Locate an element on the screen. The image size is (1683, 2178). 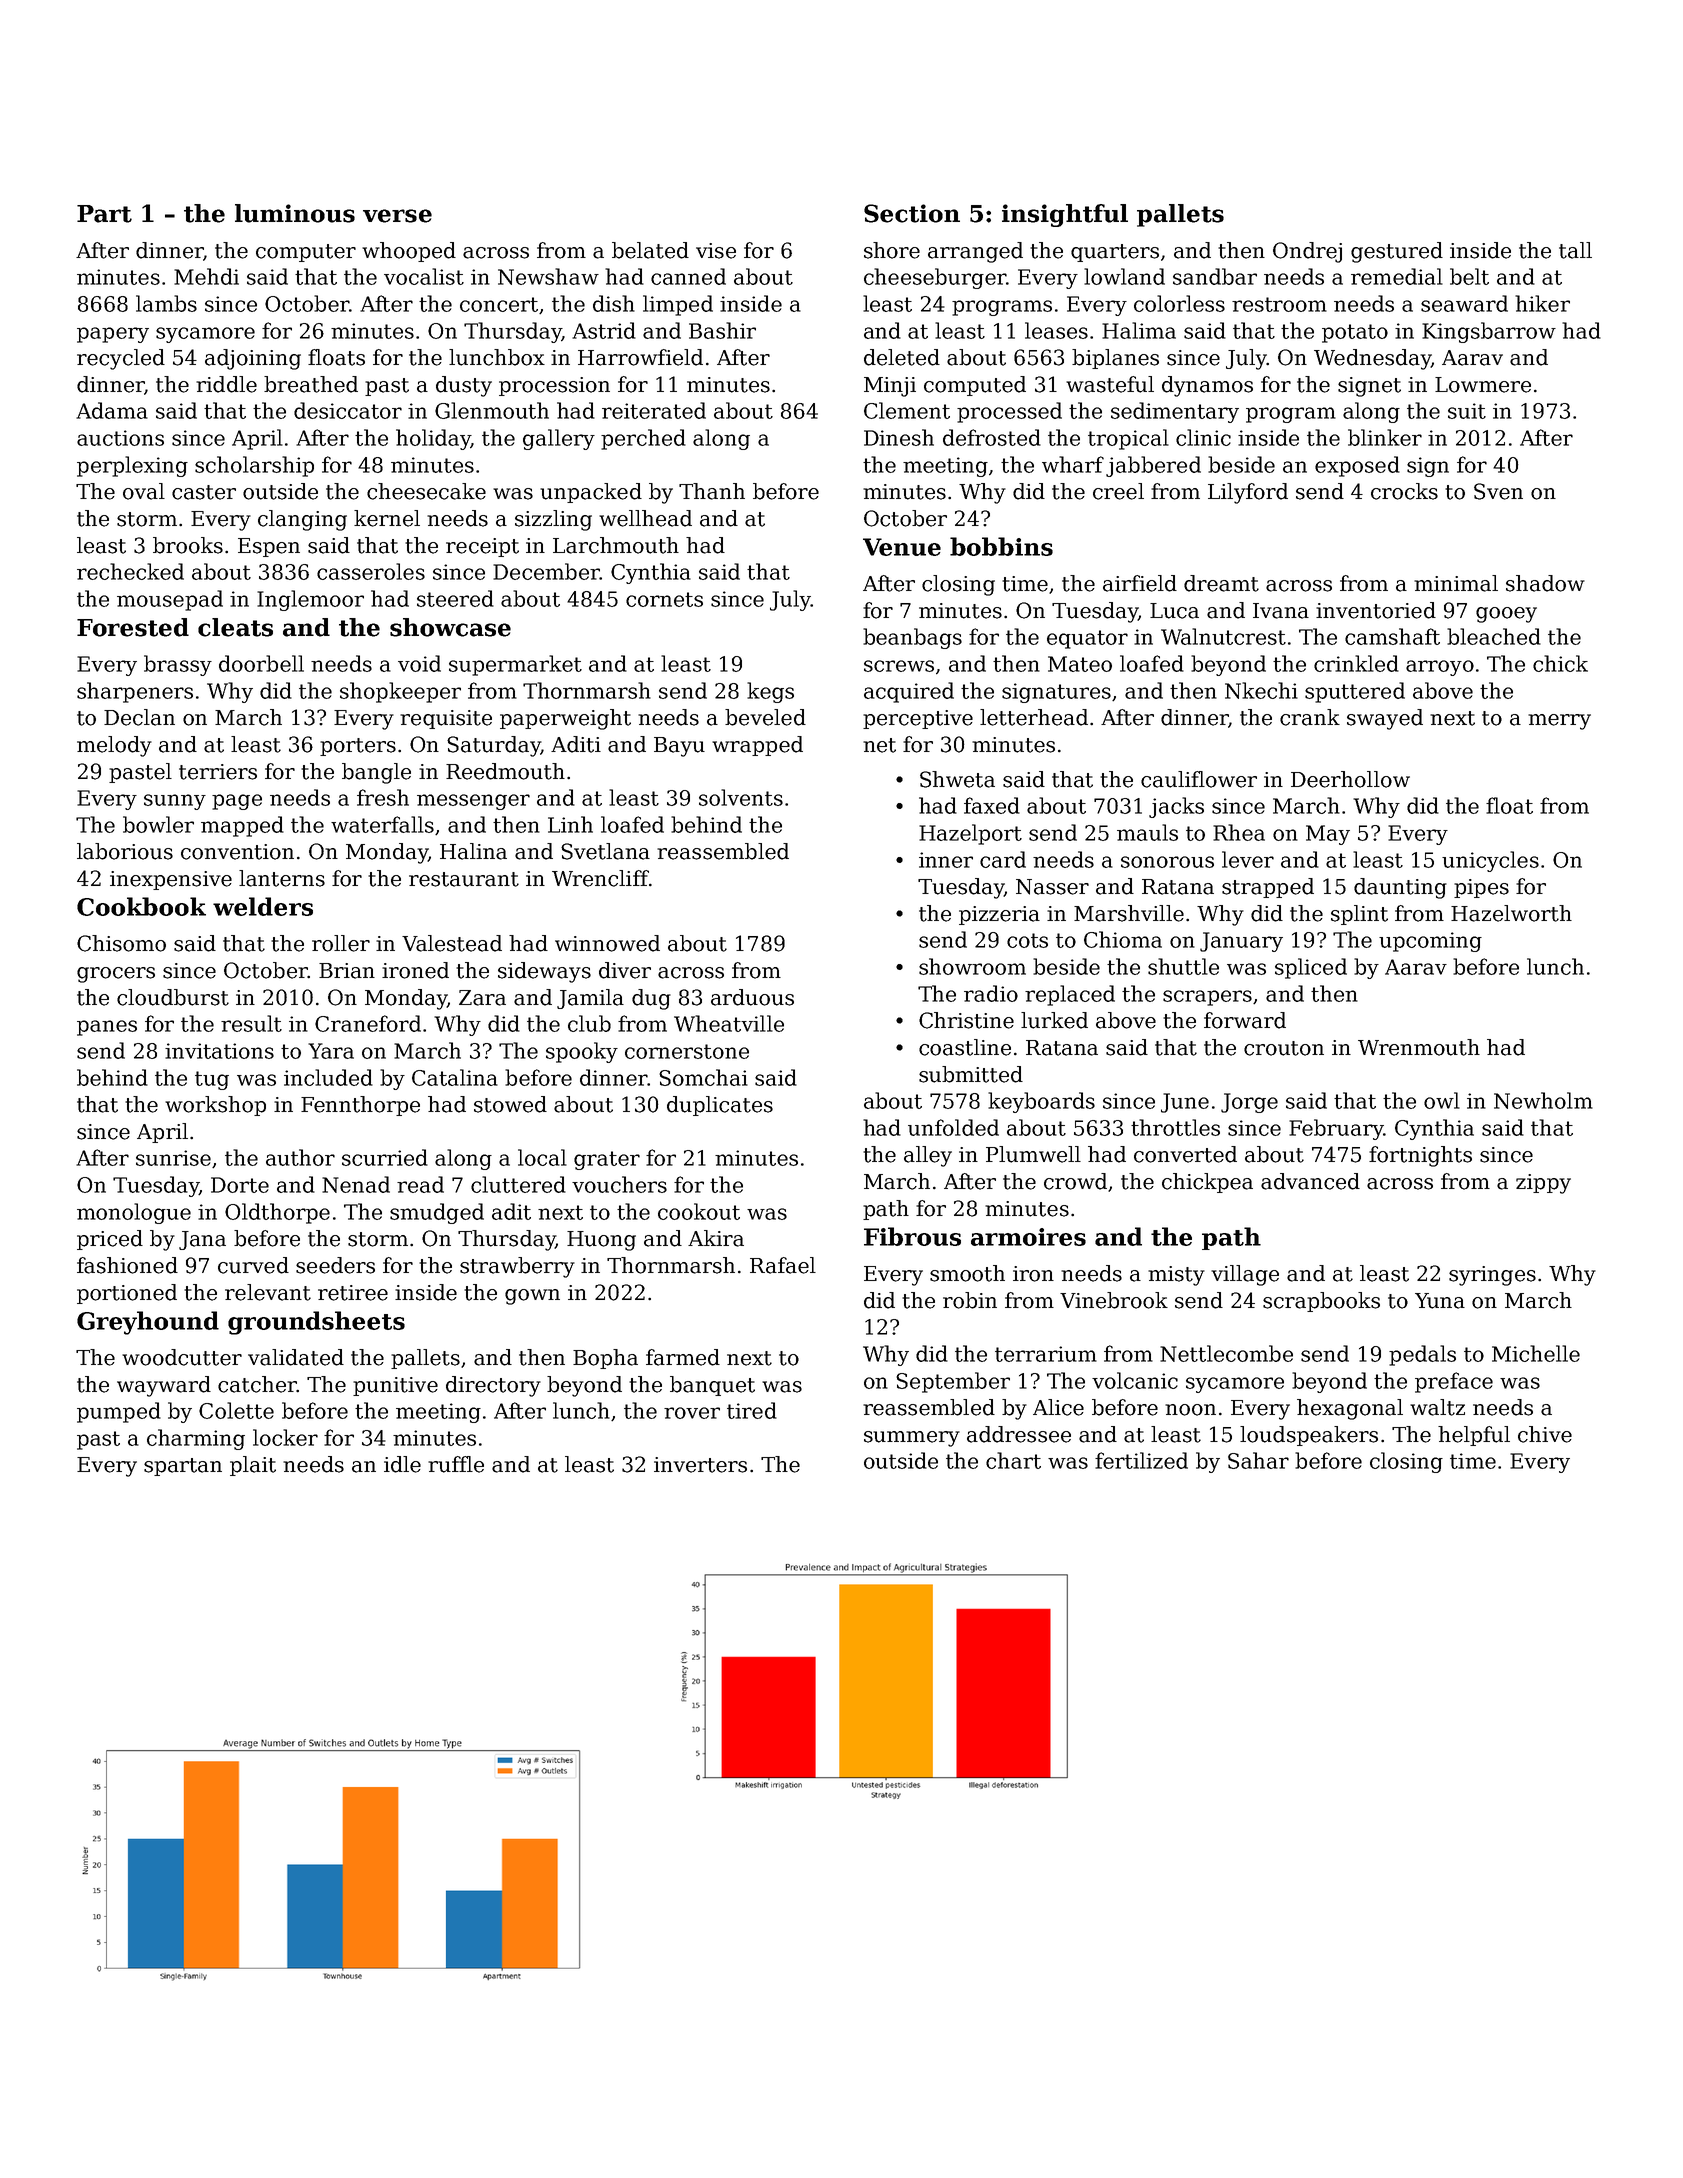
faxed is located at coordinates (992, 805).
